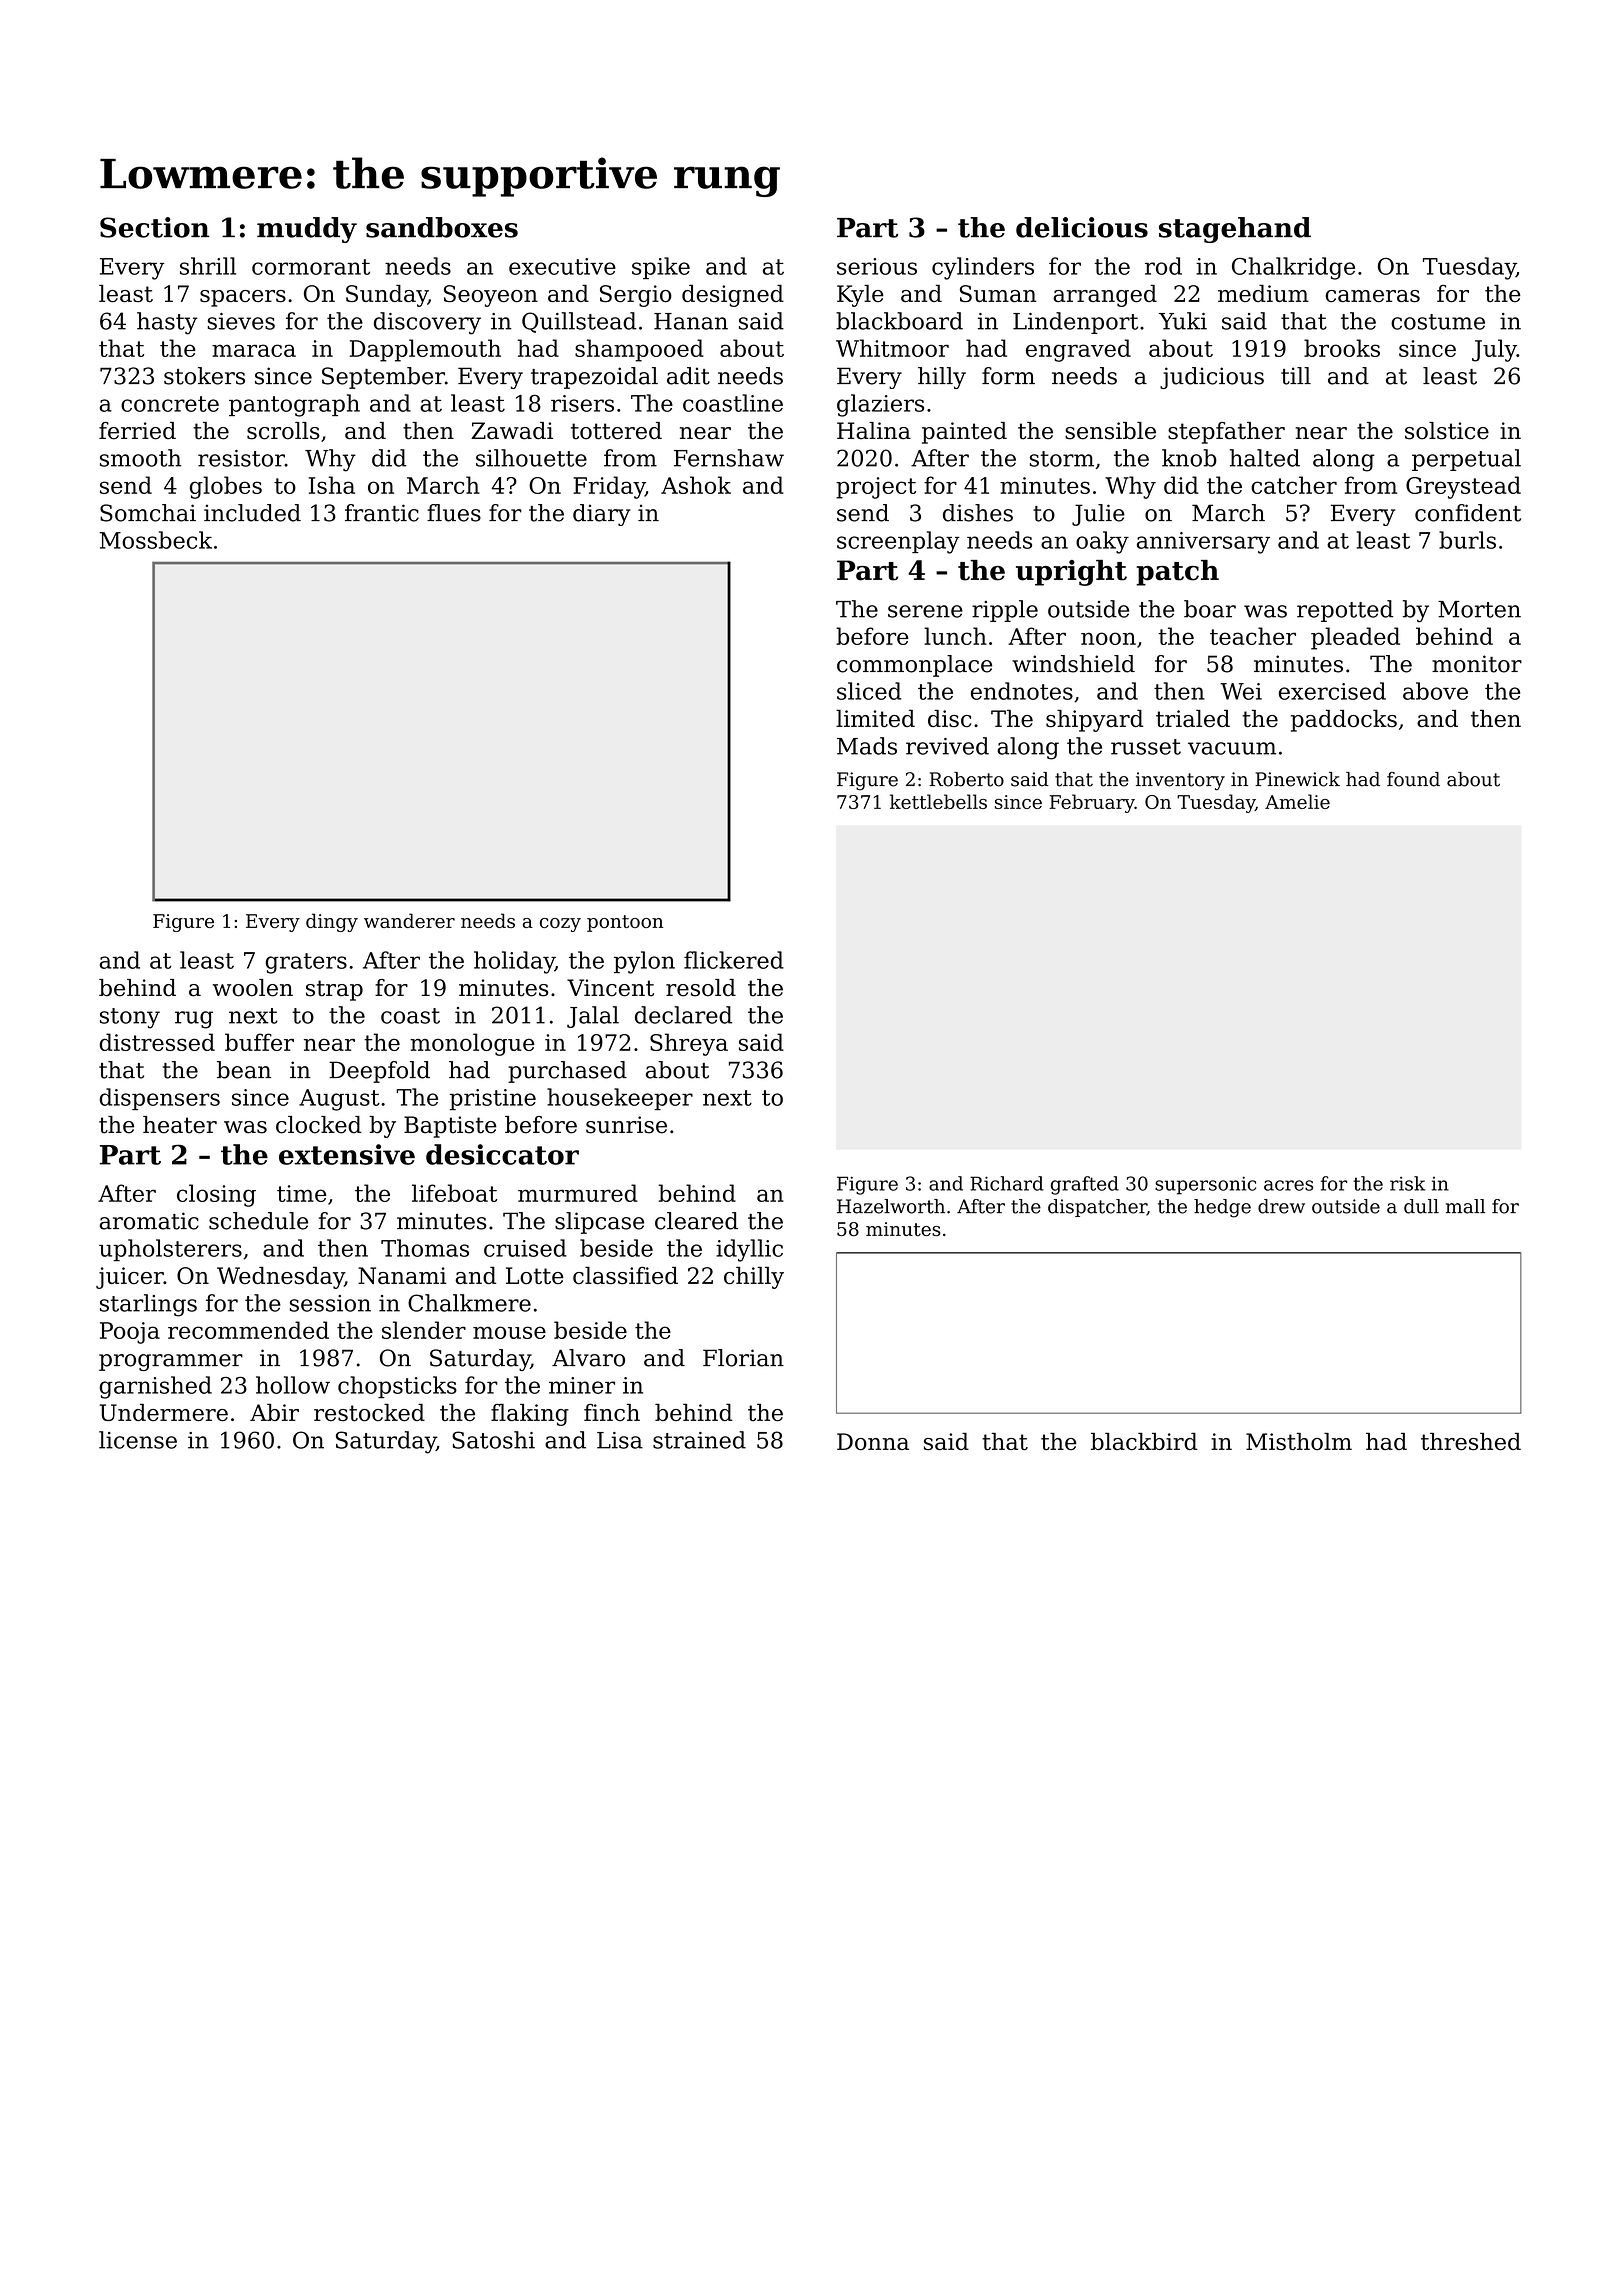  I want to click on serene, so click(925, 611).
